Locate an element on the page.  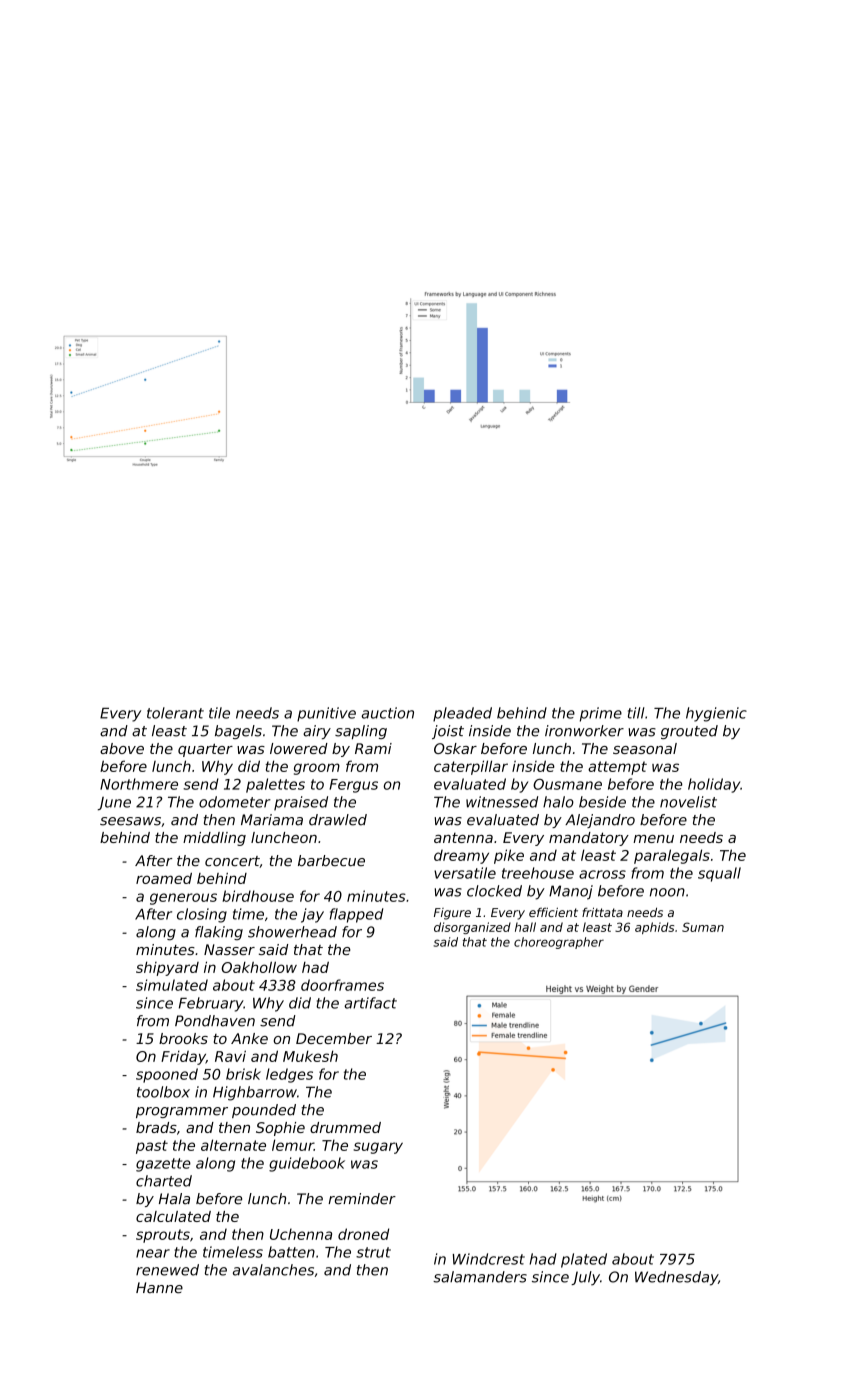
tolerant is located at coordinates (175, 713).
